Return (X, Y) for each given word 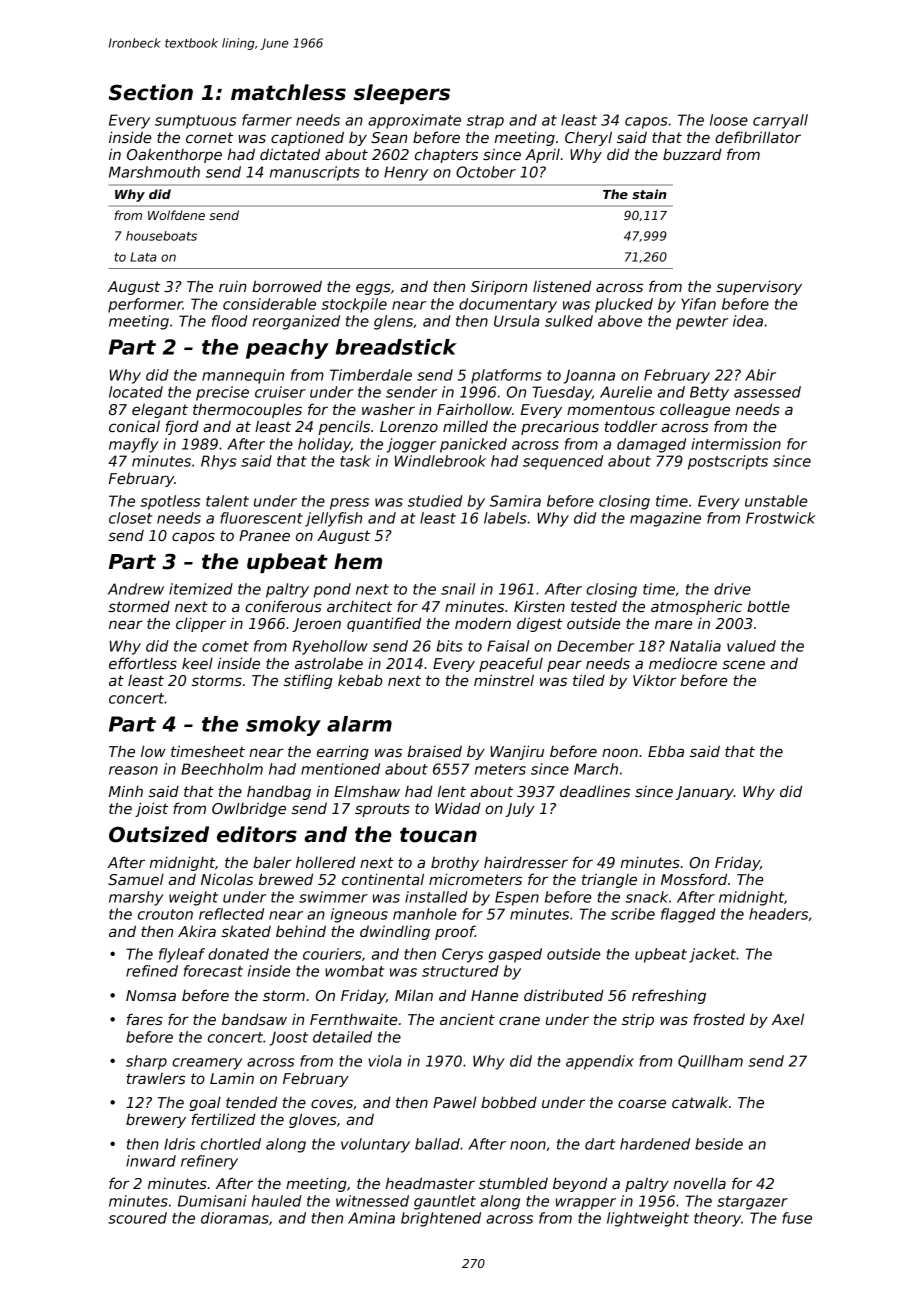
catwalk (700, 1102)
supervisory (759, 287)
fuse (797, 1218)
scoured (137, 1218)
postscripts (728, 462)
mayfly (133, 445)
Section (150, 92)
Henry (406, 173)
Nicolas (227, 879)
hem (358, 561)
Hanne (494, 995)
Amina (371, 1218)
